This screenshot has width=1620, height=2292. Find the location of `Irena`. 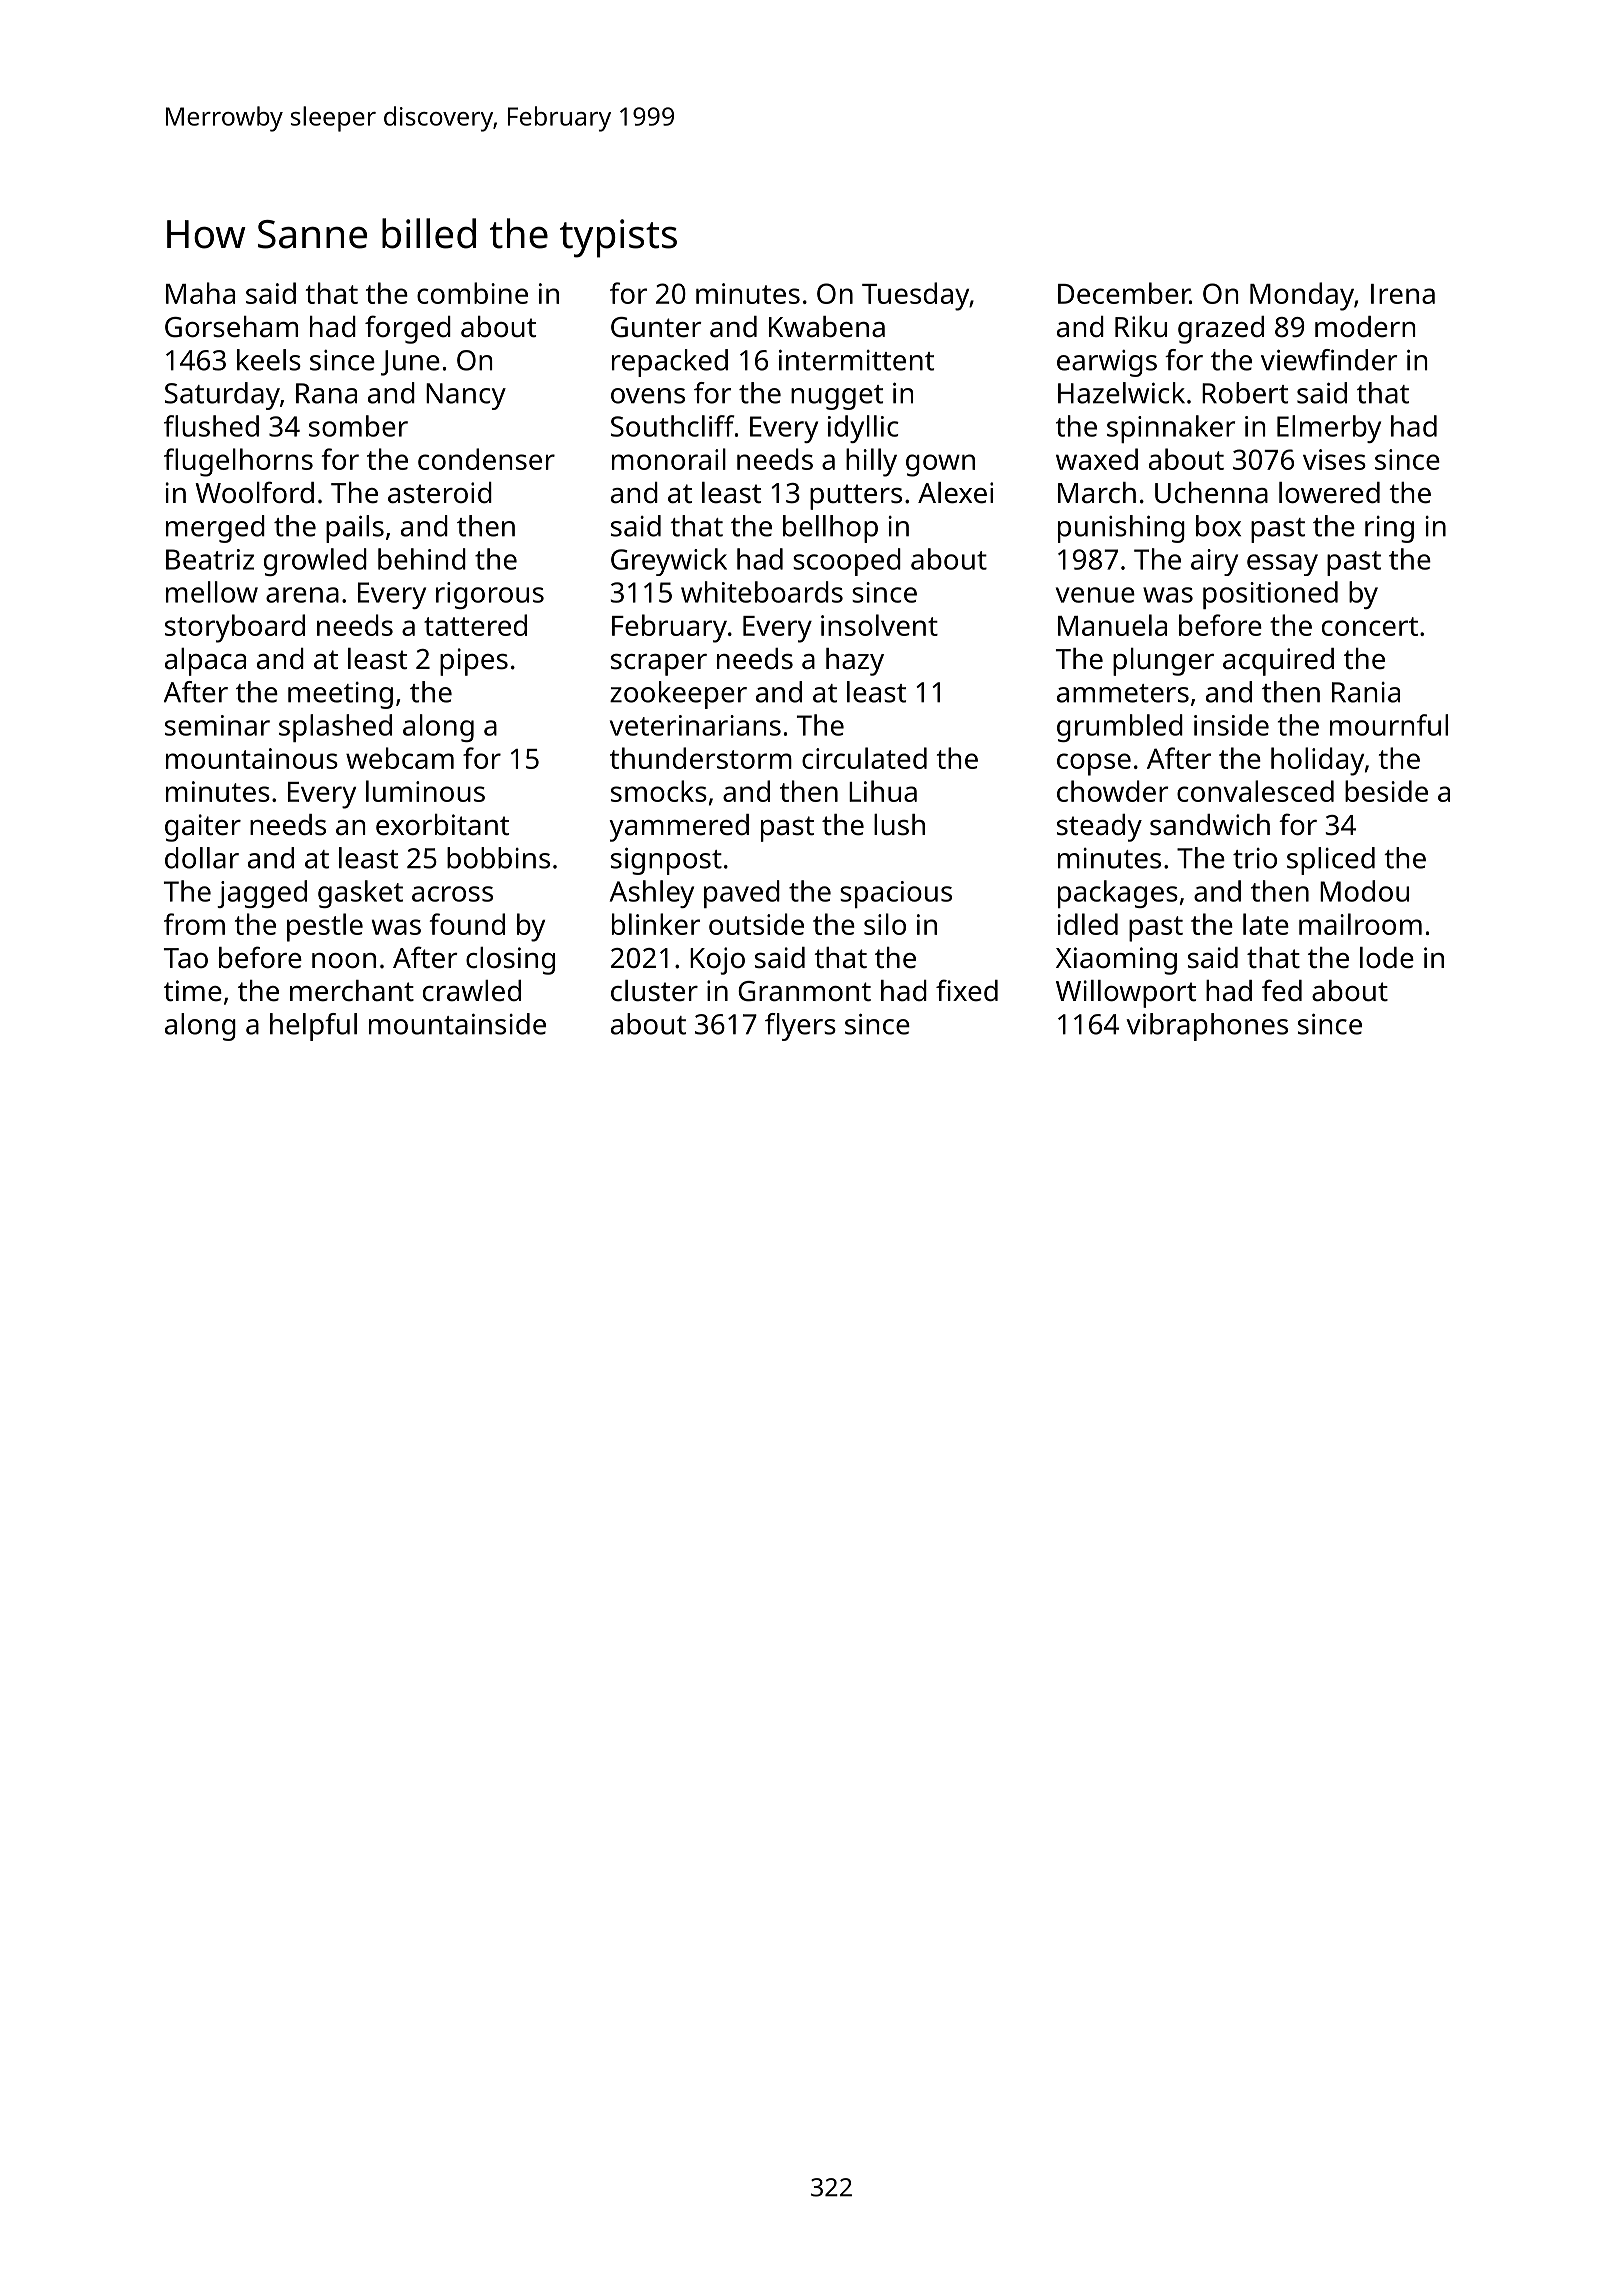

Irena is located at coordinates (1403, 294).
